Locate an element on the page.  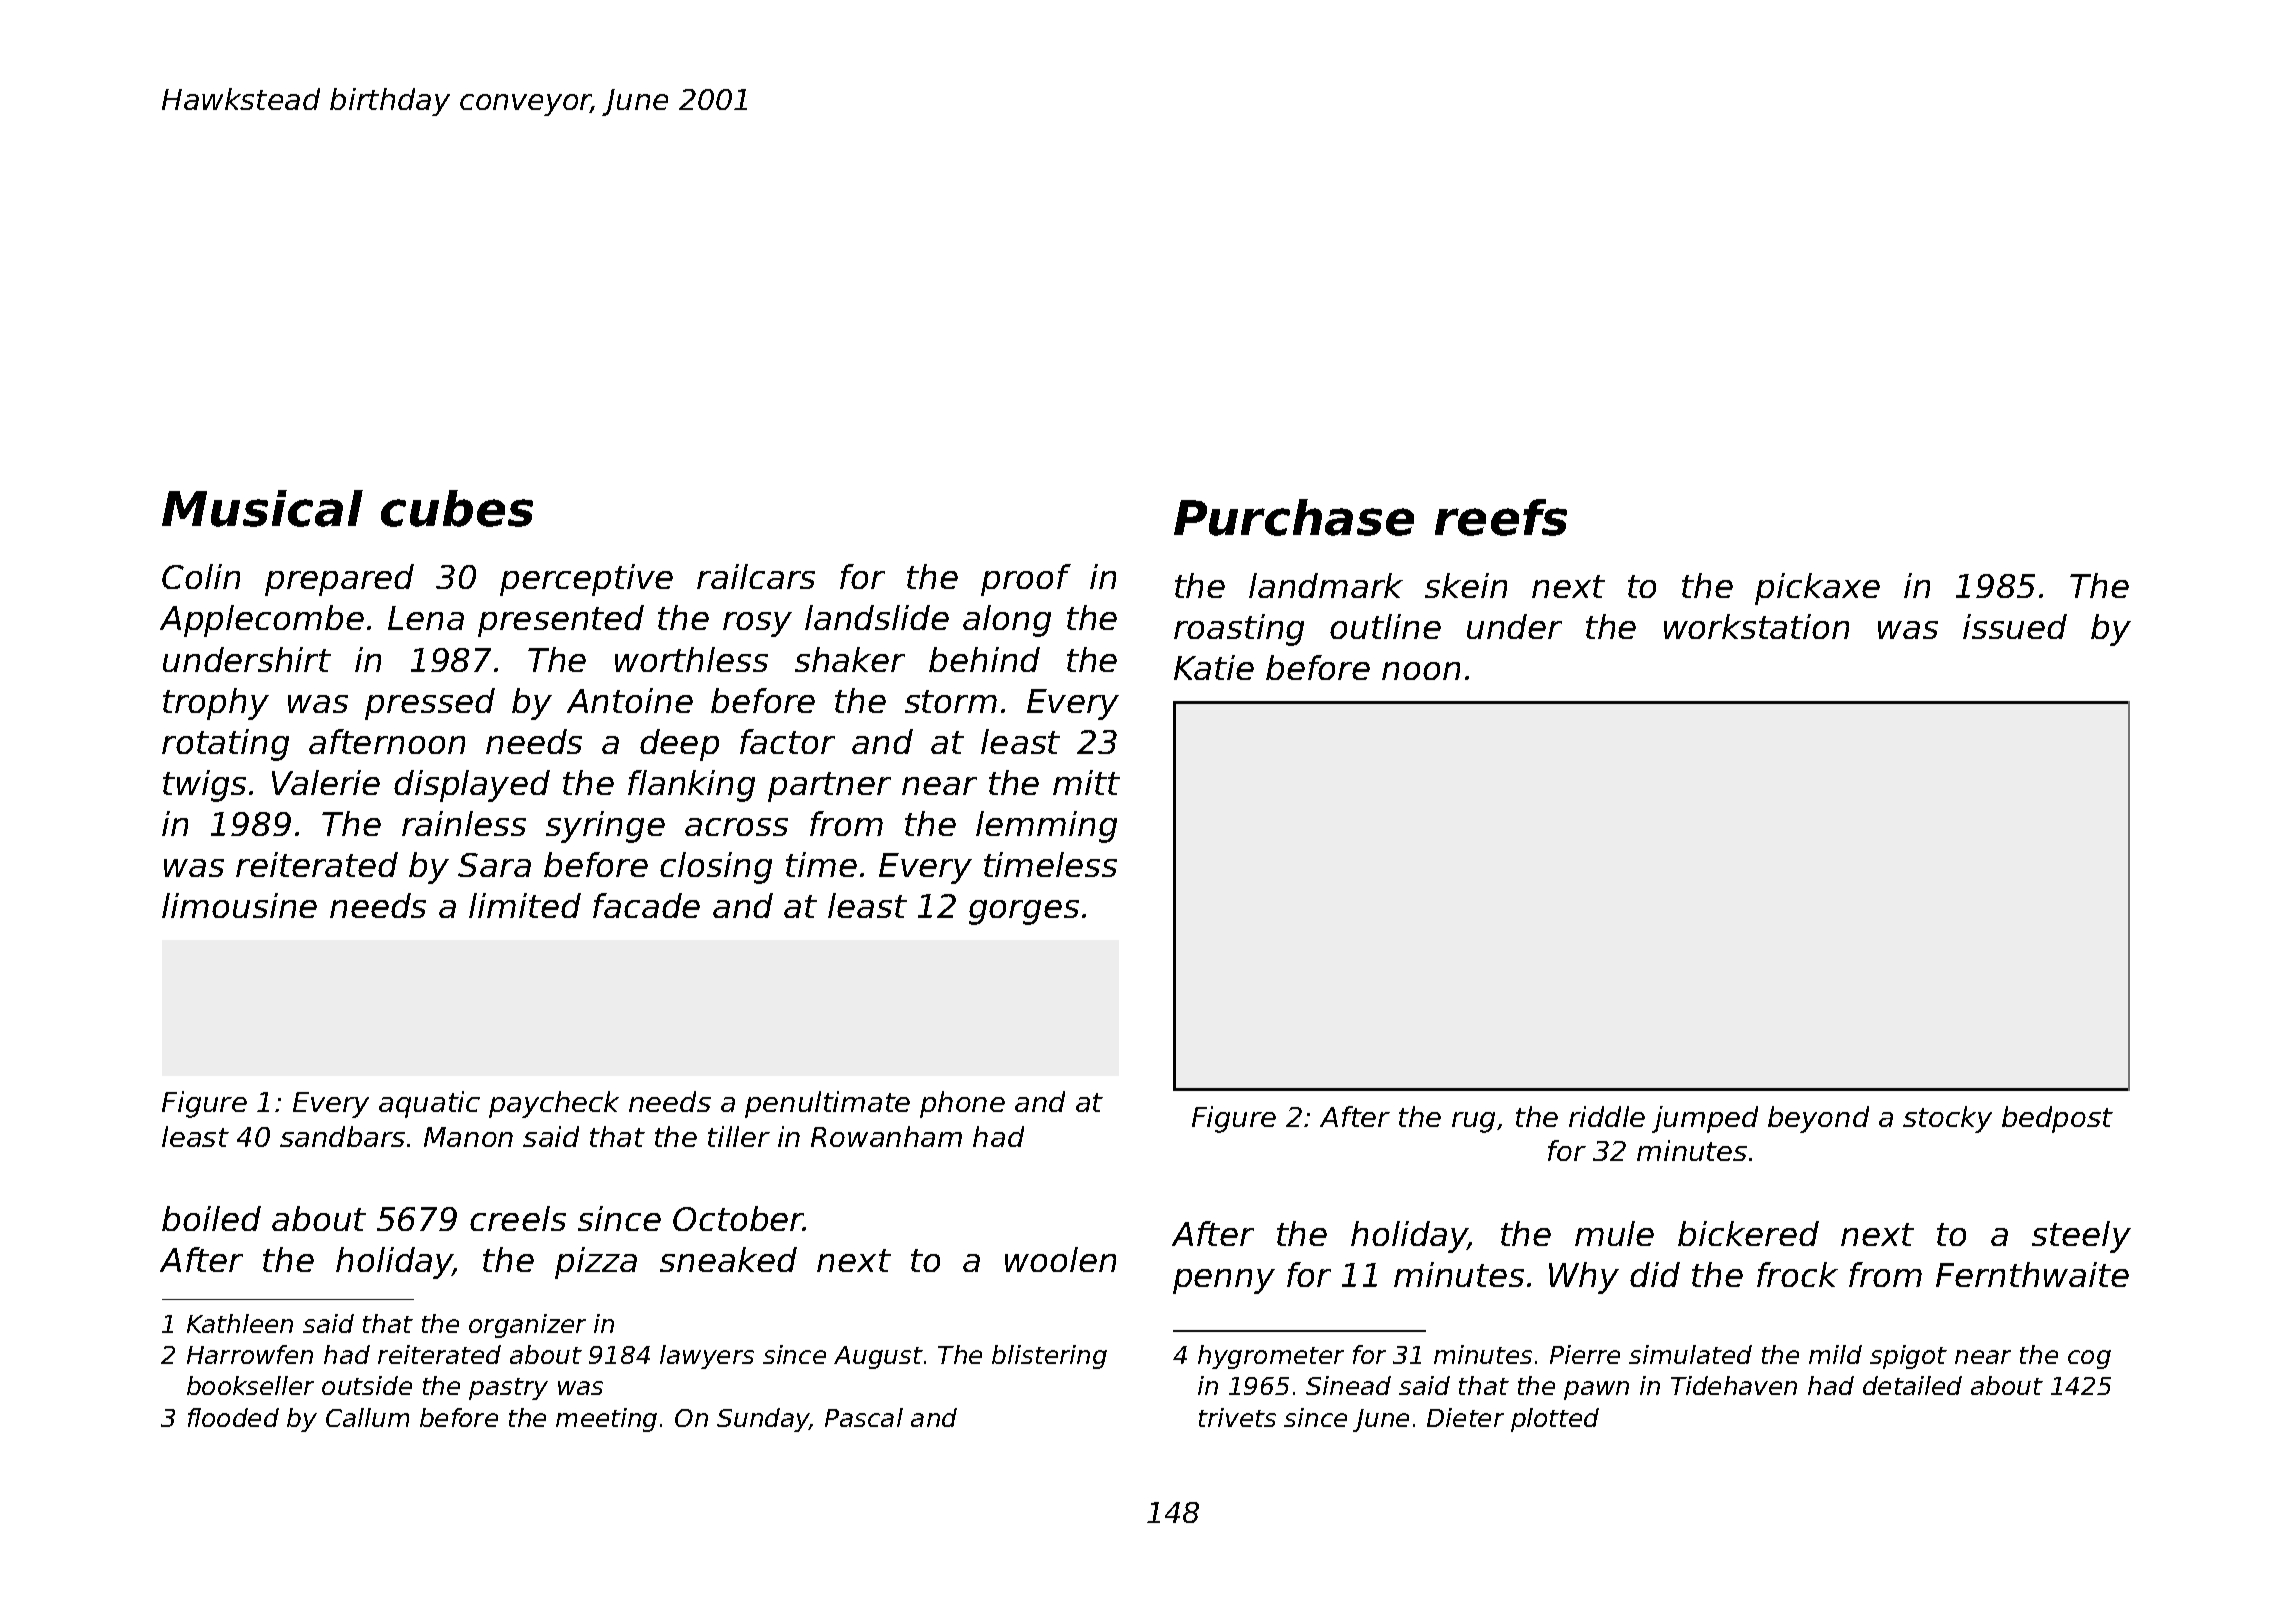
Purchase is located at coordinates (1294, 517).
